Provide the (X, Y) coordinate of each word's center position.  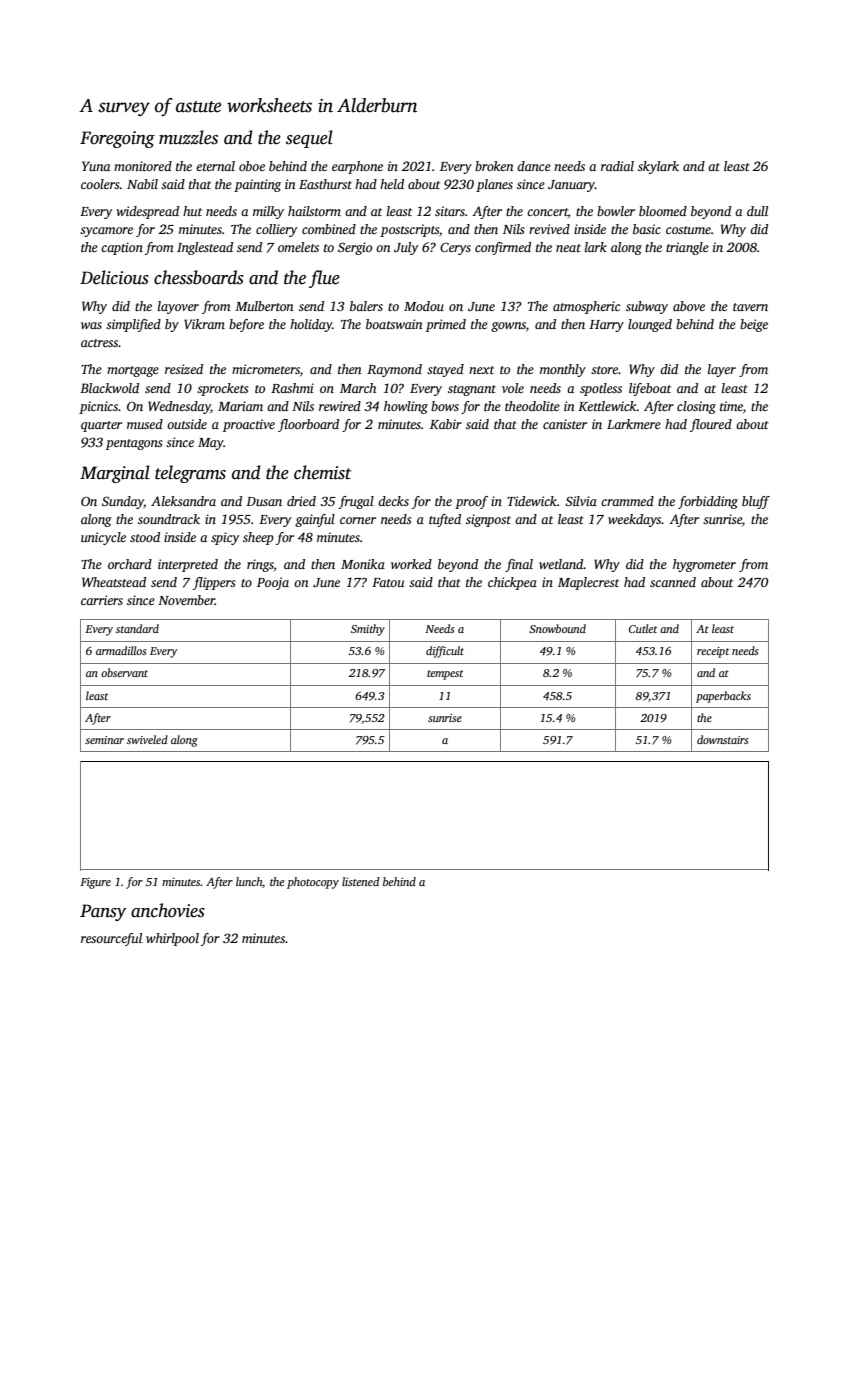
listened (361, 881)
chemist (322, 472)
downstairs (722, 739)
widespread (147, 212)
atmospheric (586, 307)
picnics (98, 407)
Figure (95, 883)
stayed (445, 370)
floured (711, 425)
